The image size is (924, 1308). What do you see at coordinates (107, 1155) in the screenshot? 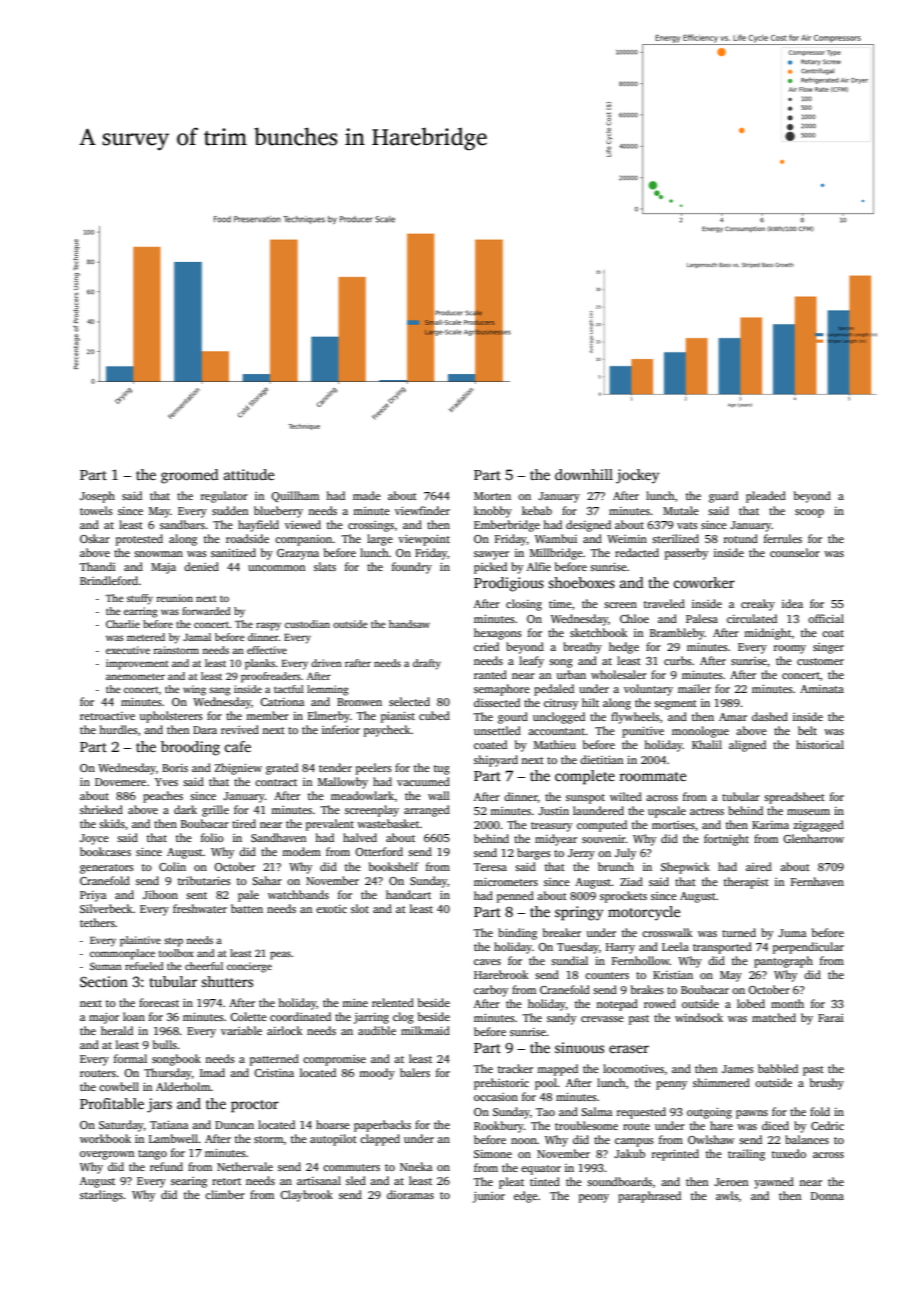
I see `overgrown` at bounding box center [107, 1155].
